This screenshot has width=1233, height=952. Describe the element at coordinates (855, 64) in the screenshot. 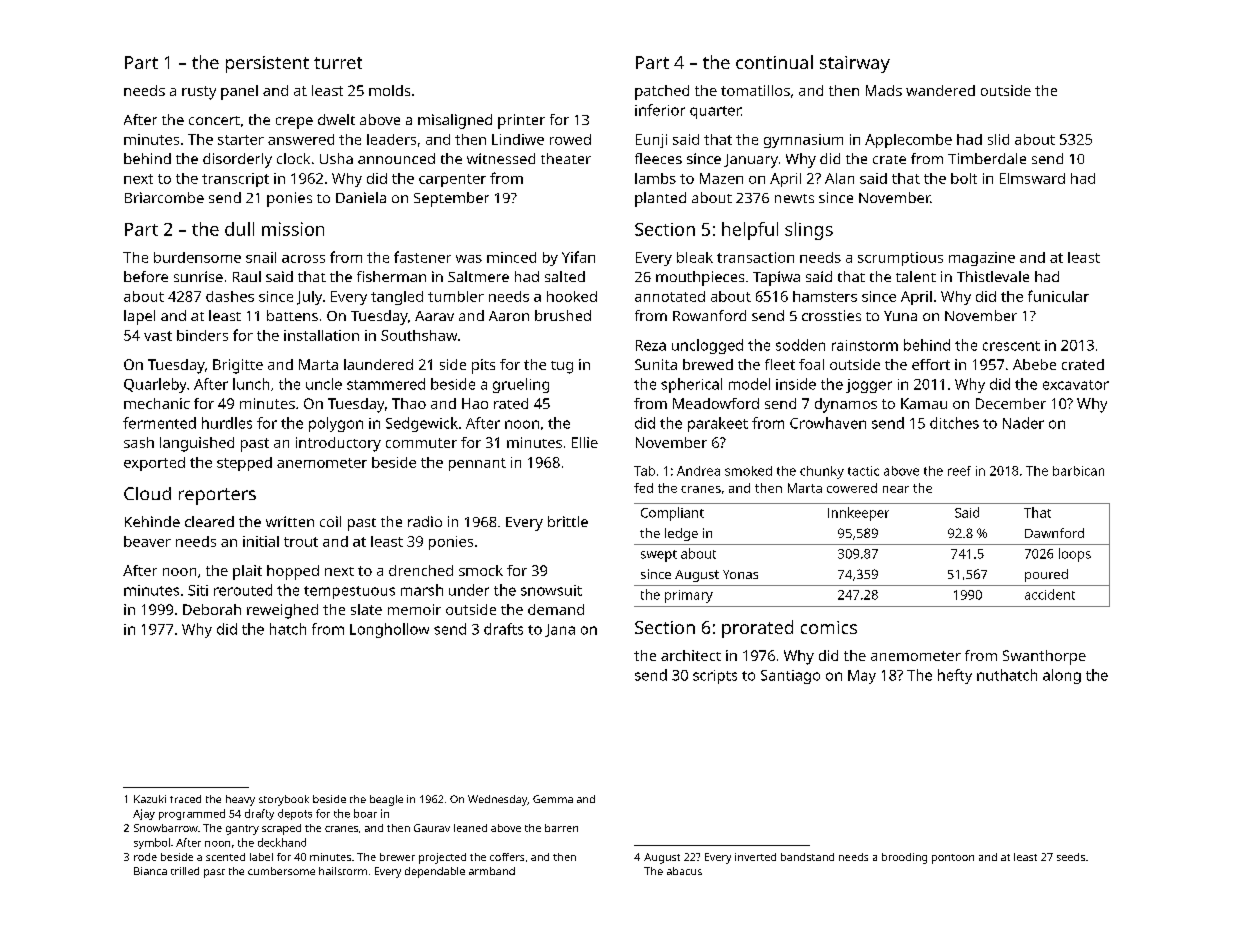

I see `stairway` at that location.
